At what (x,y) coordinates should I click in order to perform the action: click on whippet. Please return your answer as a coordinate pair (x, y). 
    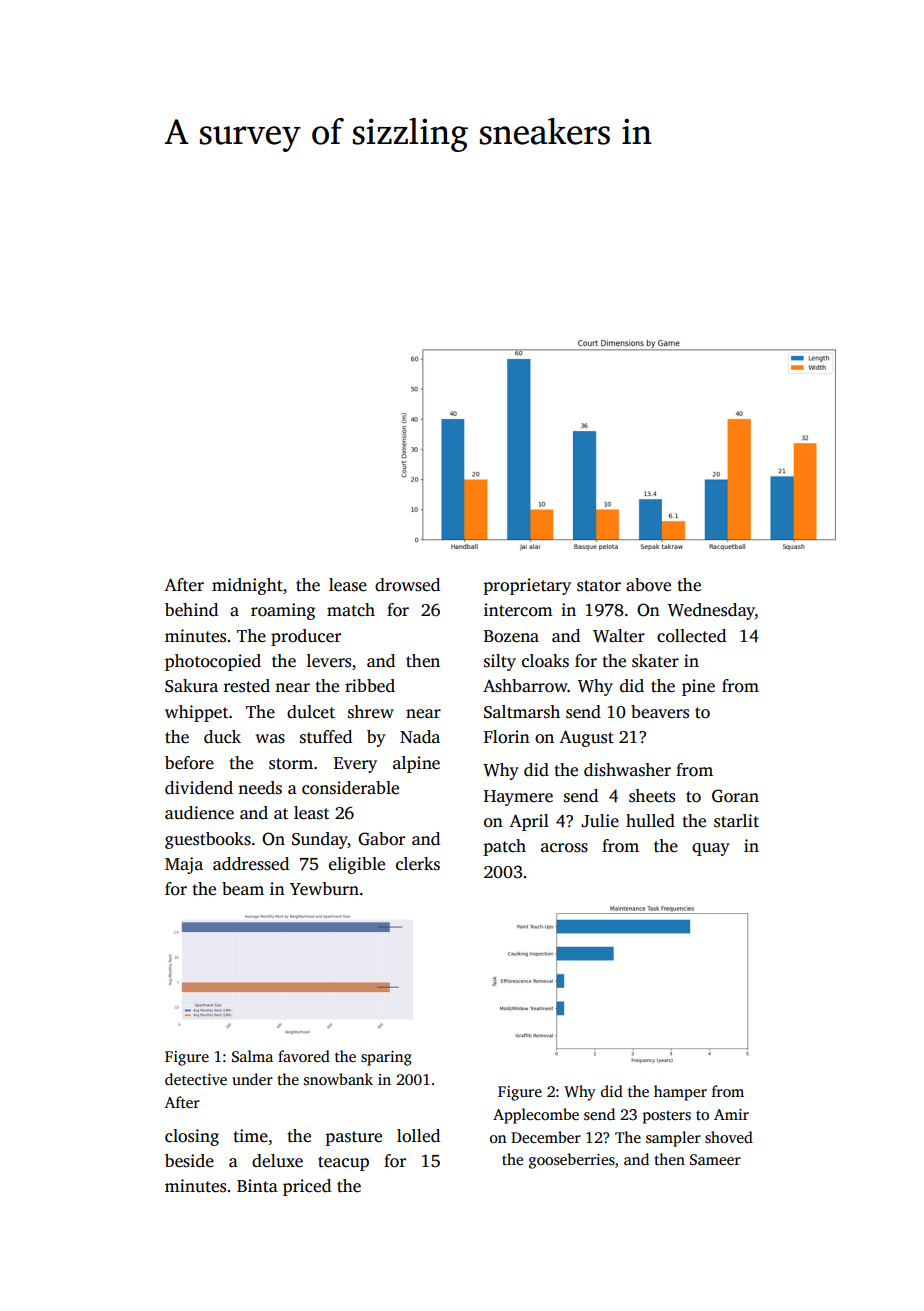
    Looking at the image, I should click on (196, 713).
